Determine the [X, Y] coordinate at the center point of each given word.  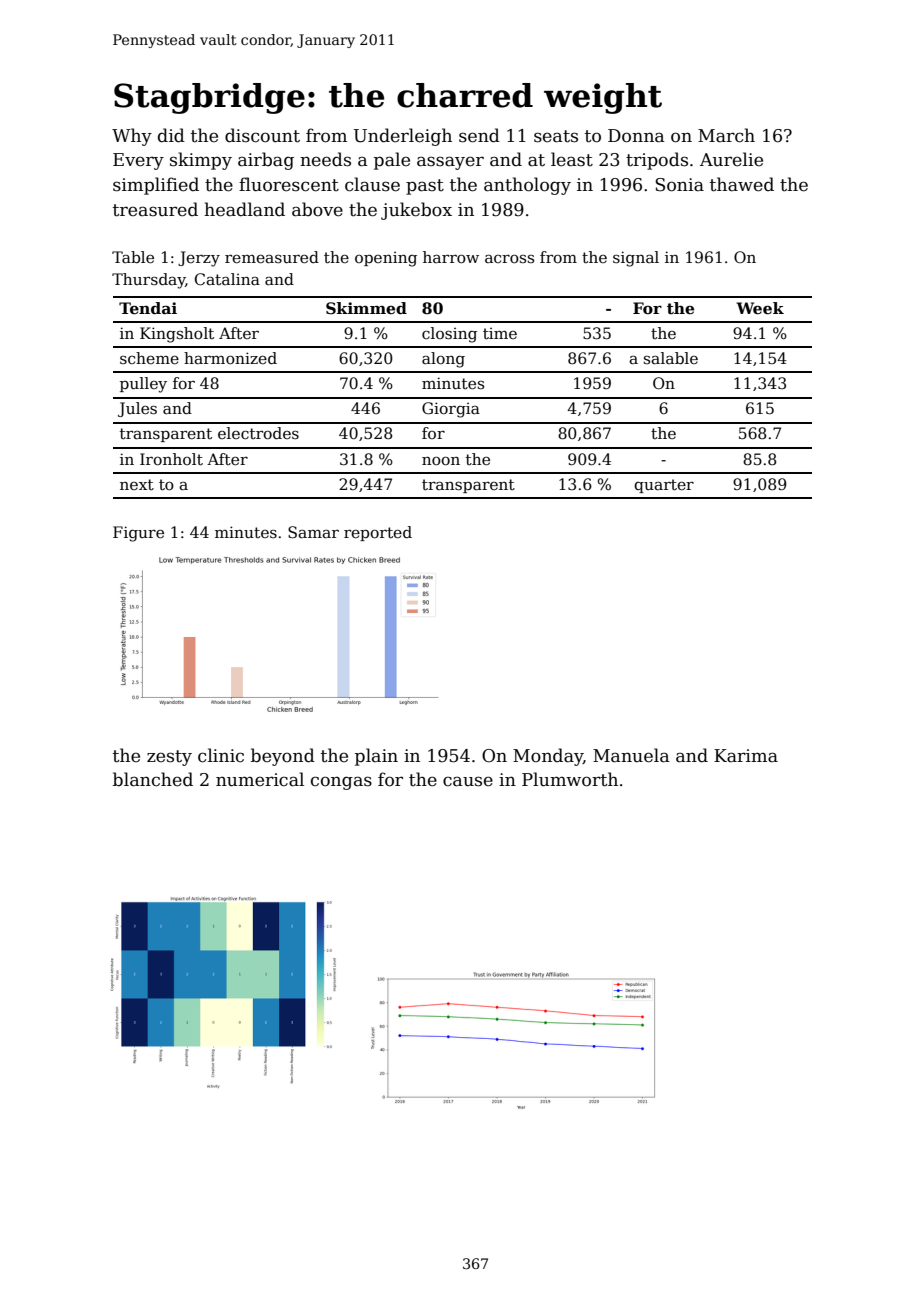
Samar [313, 532]
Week [760, 308]
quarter [664, 486]
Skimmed [366, 308]
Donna [636, 136]
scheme [149, 358]
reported [378, 533]
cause [468, 781]
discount [262, 135]
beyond [283, 757]
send [479, 135]
